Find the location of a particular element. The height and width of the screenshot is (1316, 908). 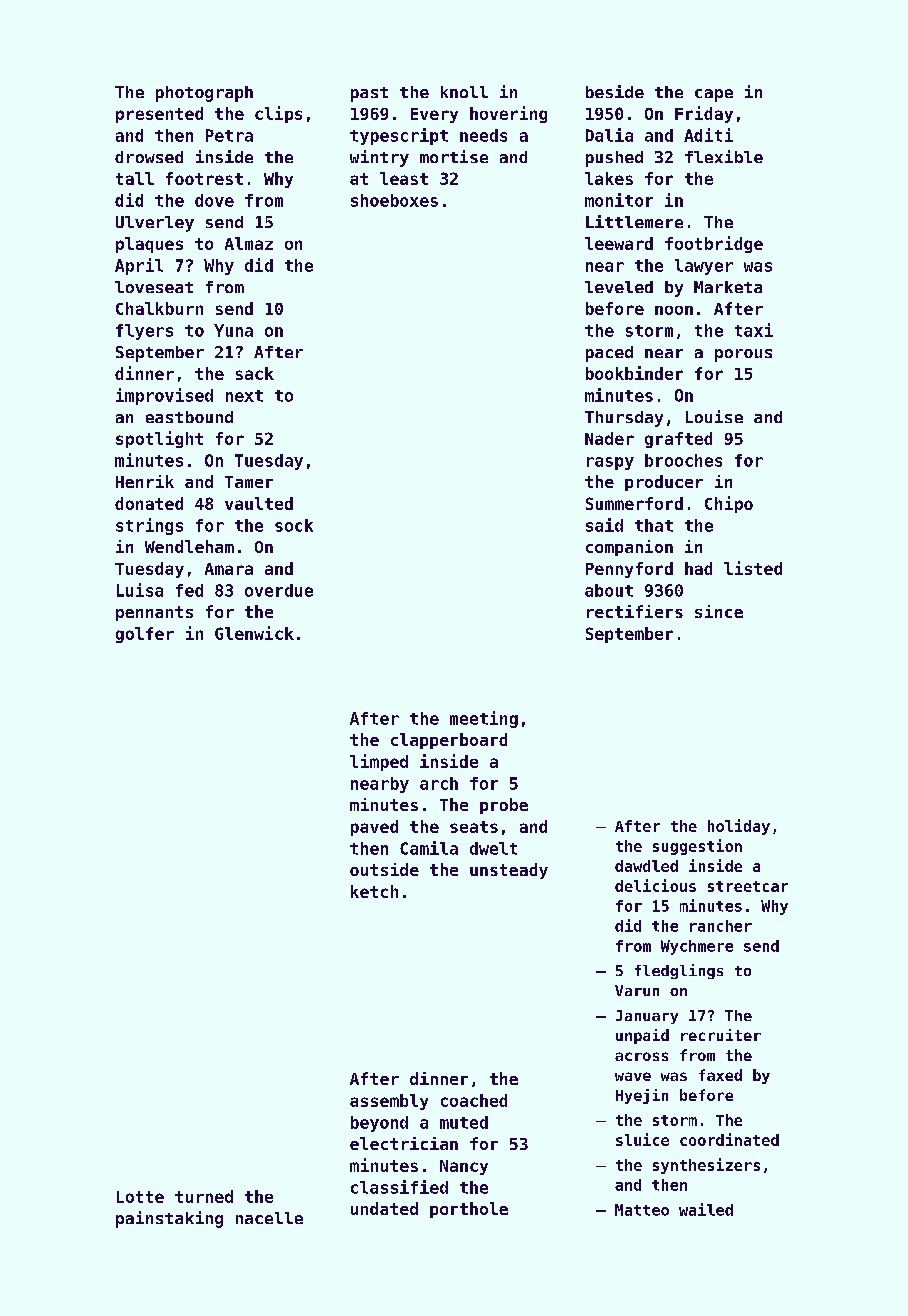

Varun is located at coordinates (637, 990).
